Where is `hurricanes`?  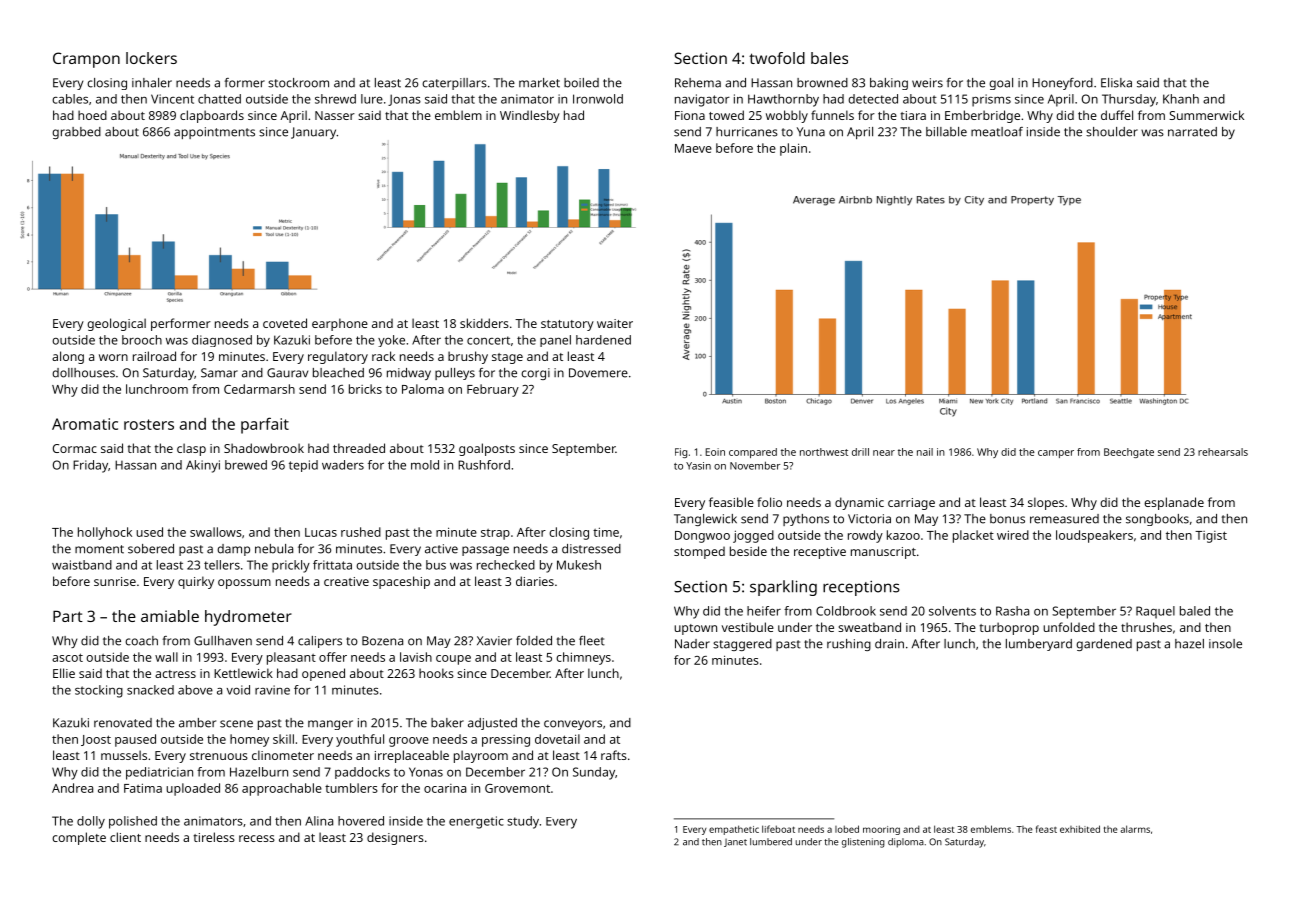 hurricanes is located at coordinates (747, 132).
